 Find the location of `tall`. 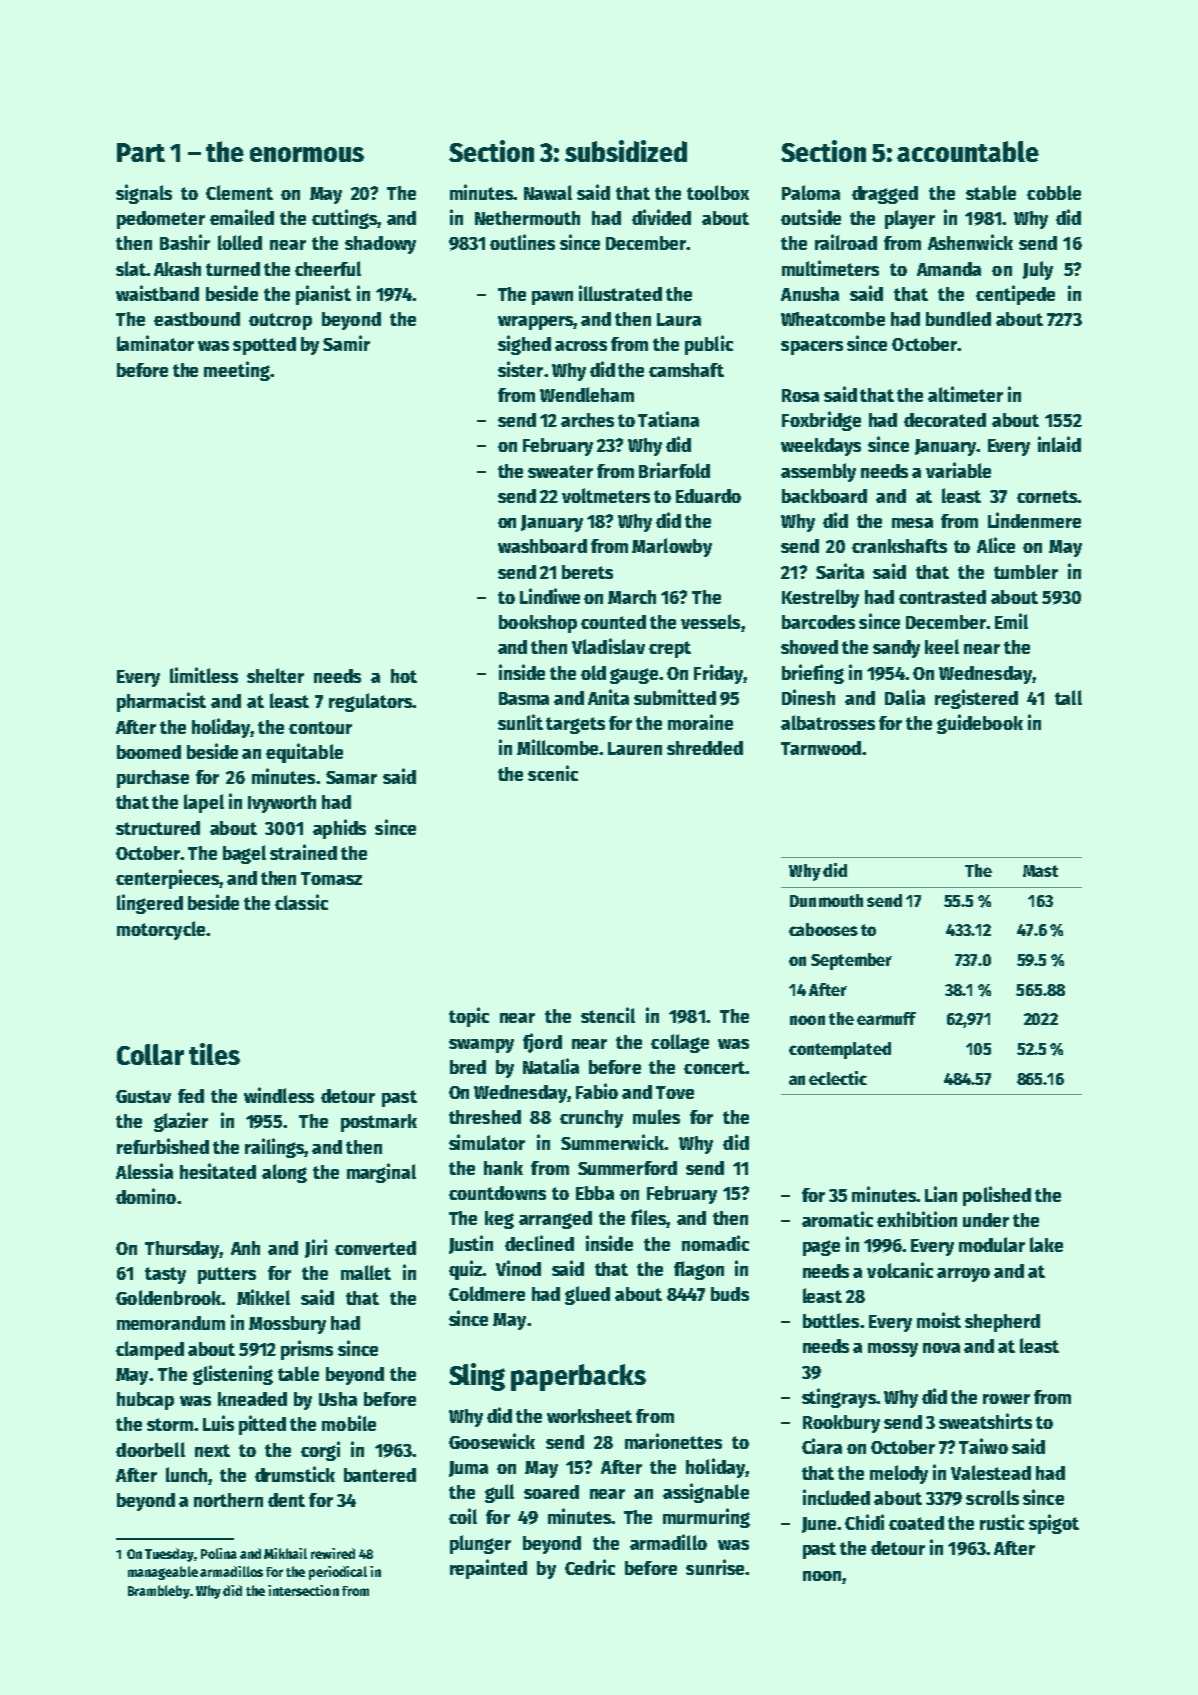

tall is located at coordinates (1068, 697).
